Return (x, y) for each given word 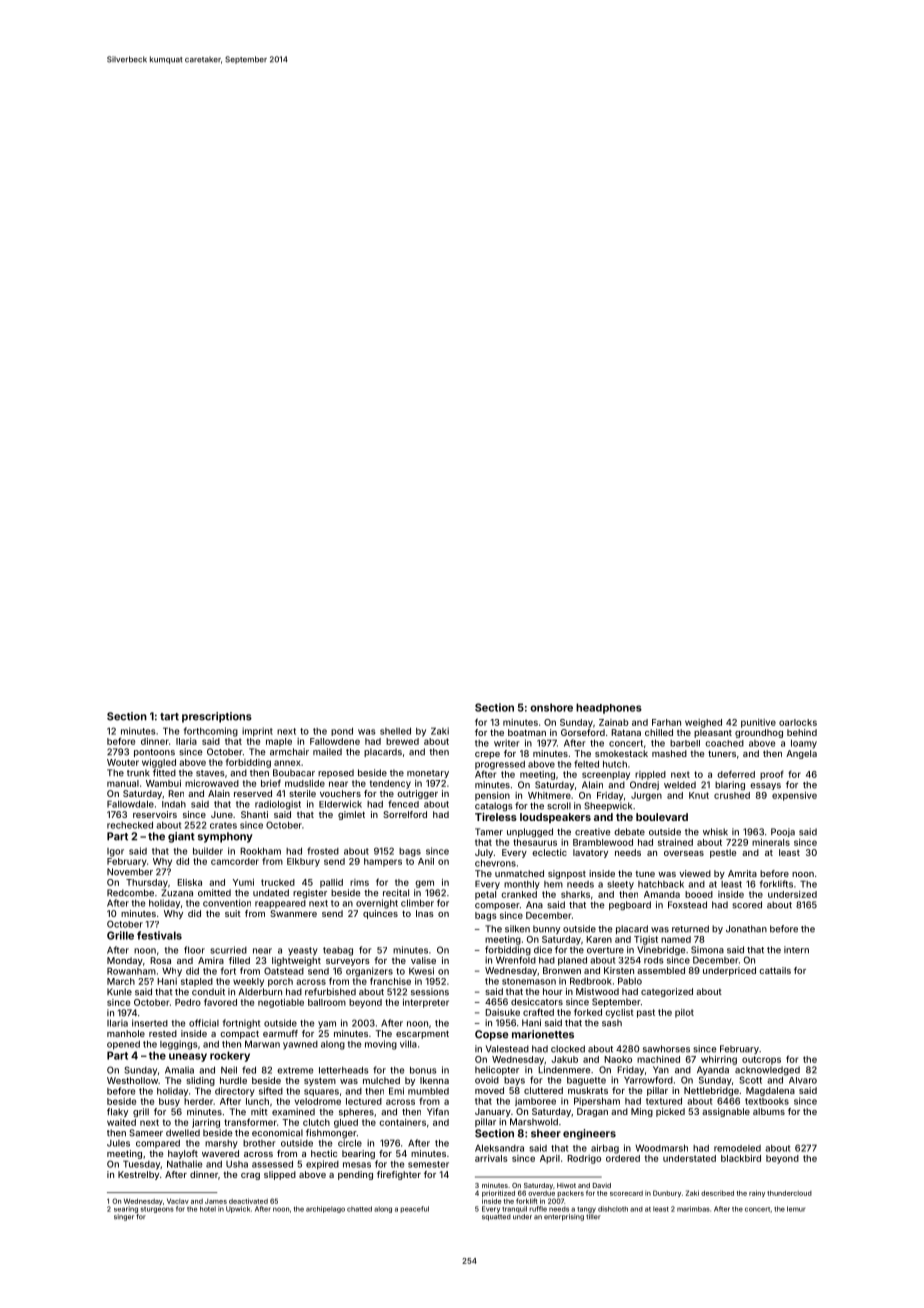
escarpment (422, 1035)
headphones (609, 708)
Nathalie (185, 1164)
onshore (551, 707)
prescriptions (217, 717)
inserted (150, 1023)
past (646, 1013)
